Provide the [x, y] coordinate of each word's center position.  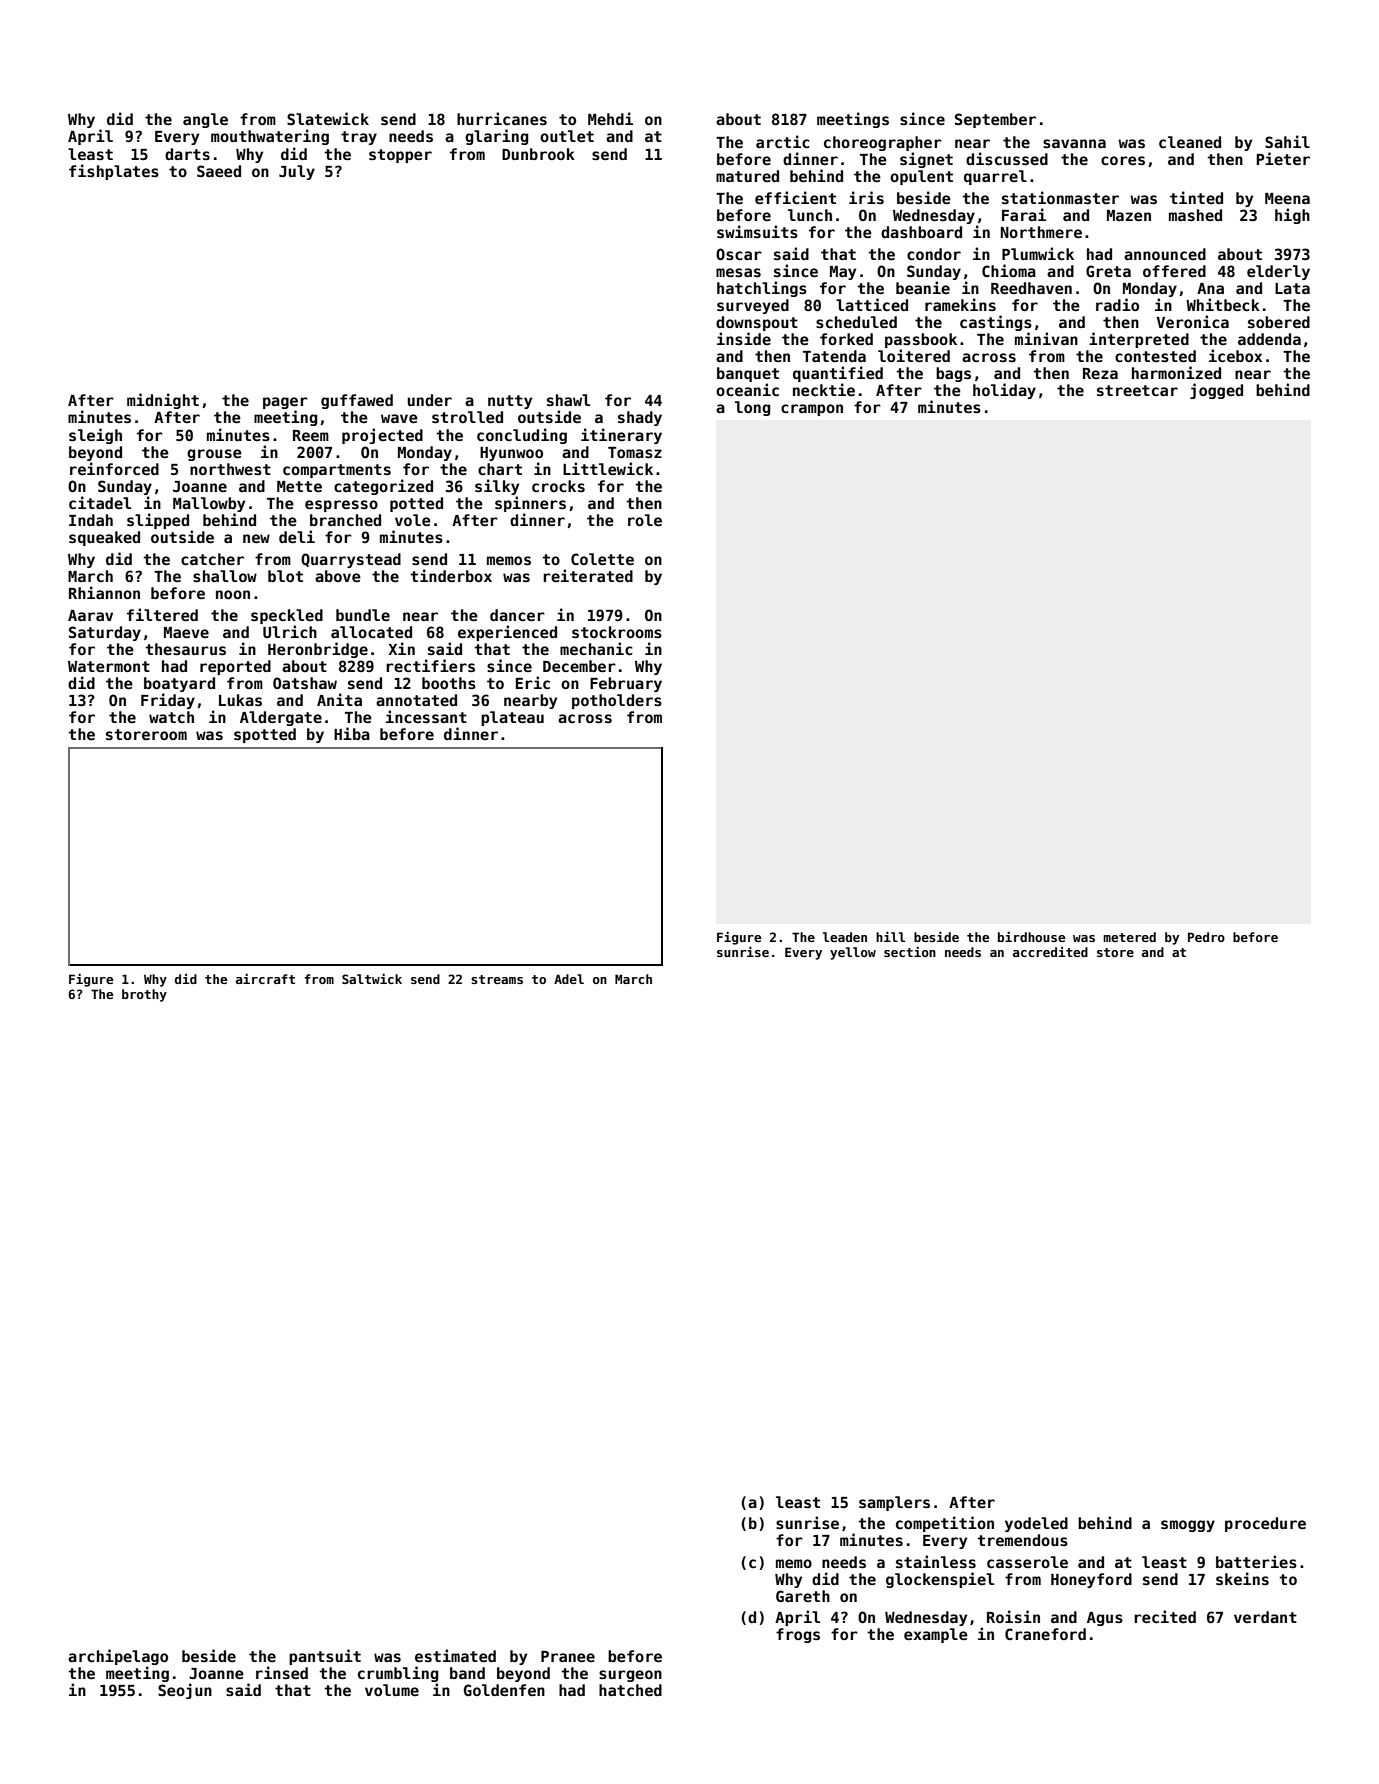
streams [497, 979]
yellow [853, 953]
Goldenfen [504, 1690]
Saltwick [372, 978]
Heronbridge [318, 650]
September [995, 120]
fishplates [114, 172]
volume [392, 1690]
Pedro [1206, 937]
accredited [1050, 952]
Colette [602, 559]
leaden [845, 937]
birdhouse [1031, 936]
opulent [921, 177]
